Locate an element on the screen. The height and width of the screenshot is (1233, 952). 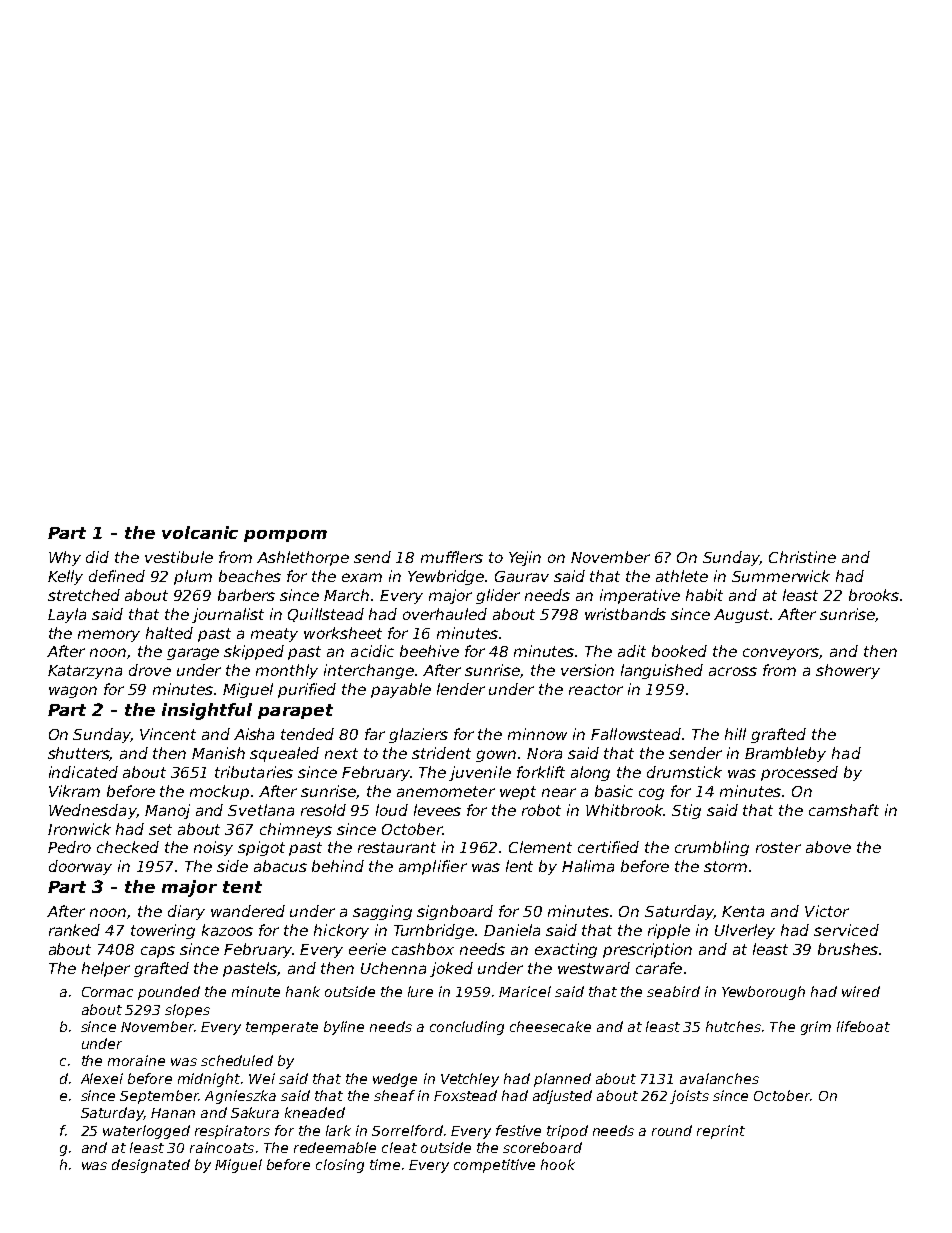
above is located at coordinates (828, 847).
